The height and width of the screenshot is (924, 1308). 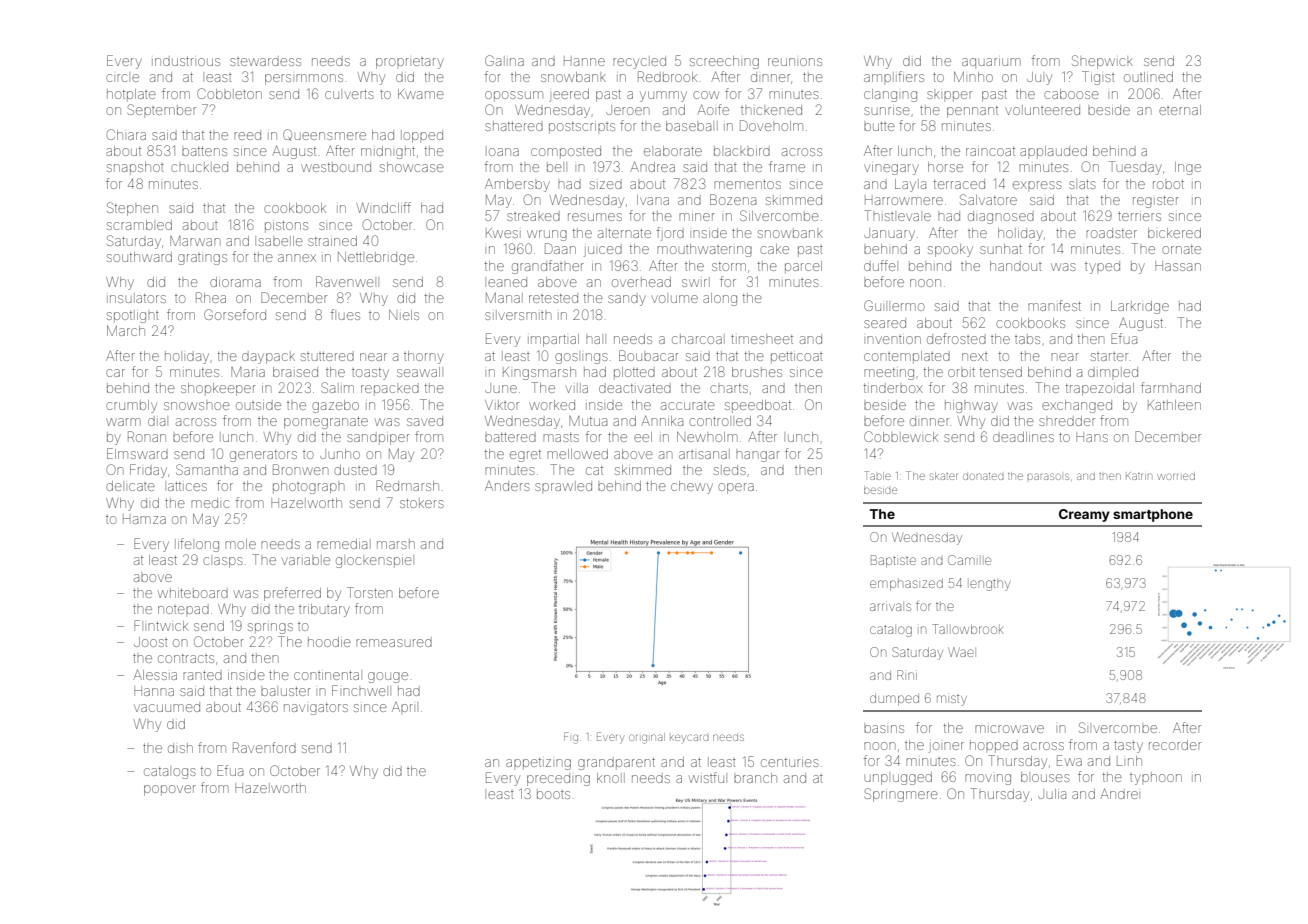 What do you see at coordinates (553, 794) in the screenshot?
I see `boots` at bounding box center [553, 794].
